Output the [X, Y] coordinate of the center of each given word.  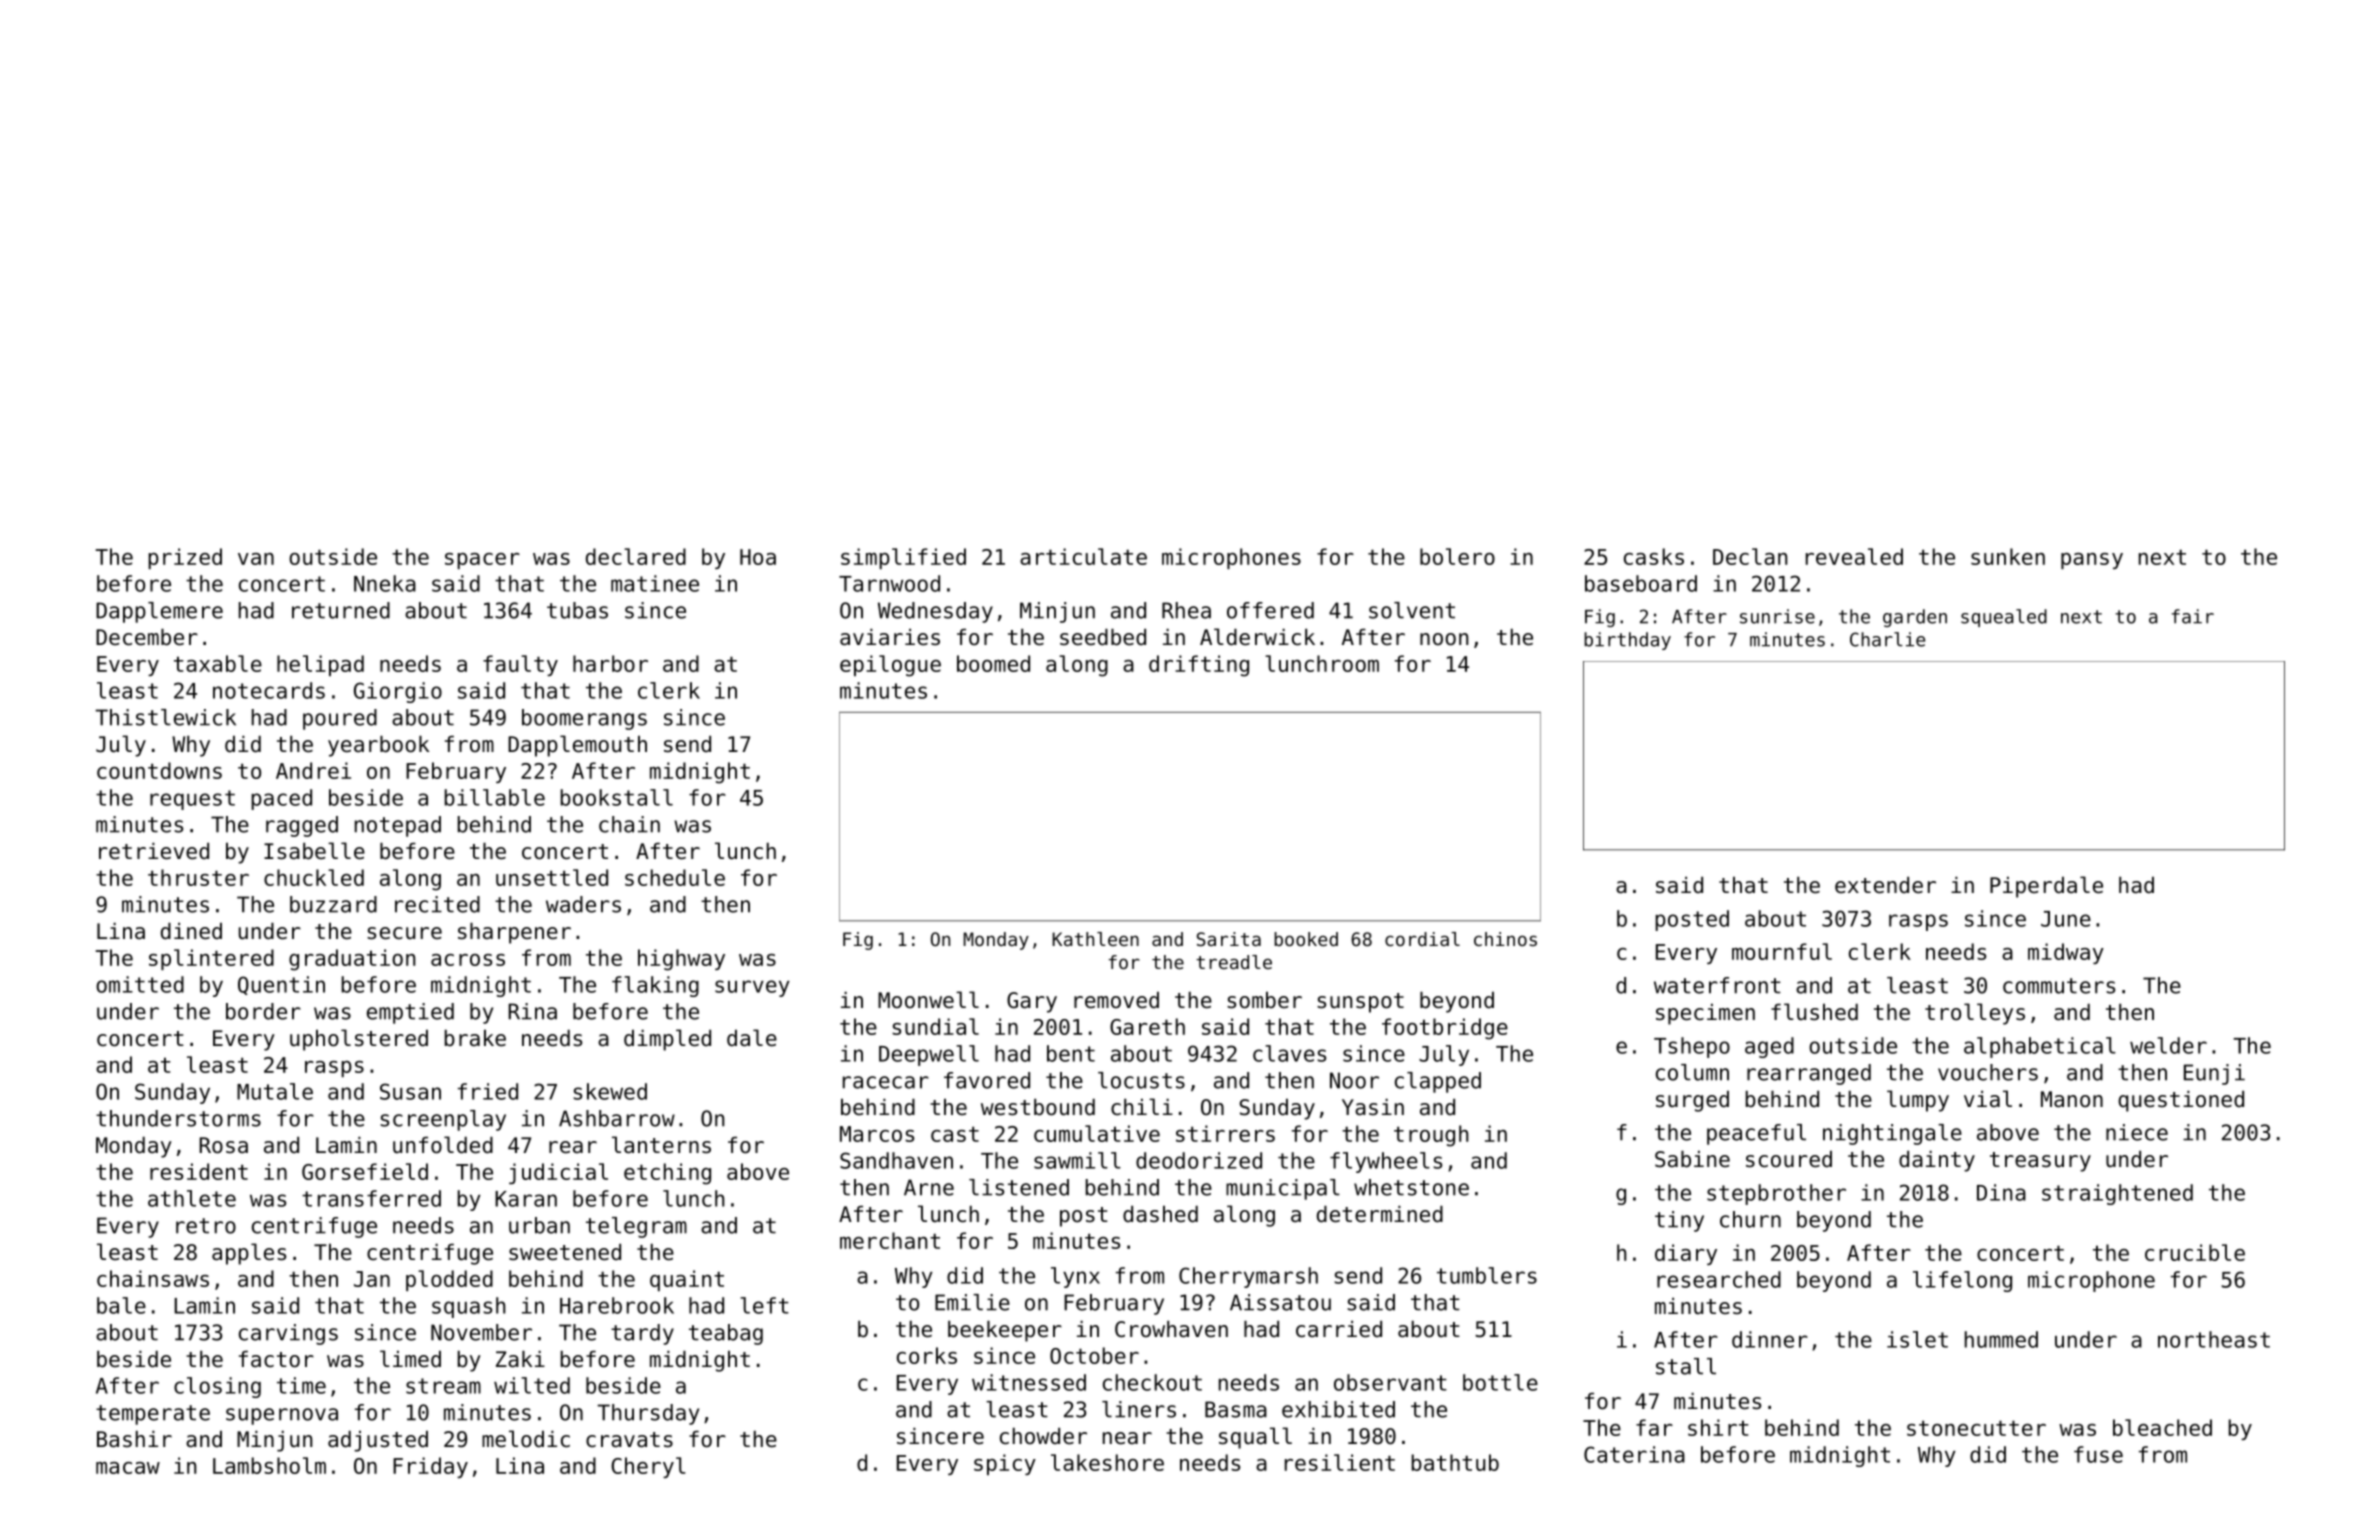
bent [1071, 1053]
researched [1719, 1279]
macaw [128, 1468]
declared [636, 556]
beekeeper [1005, 1331]
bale [121, 1305]
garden [1915, 618]
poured [340, 719]
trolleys [1975, 1014]
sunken [2008, 556]
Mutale [275, 1091]
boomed [993, 663]
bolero [1457, 556]
